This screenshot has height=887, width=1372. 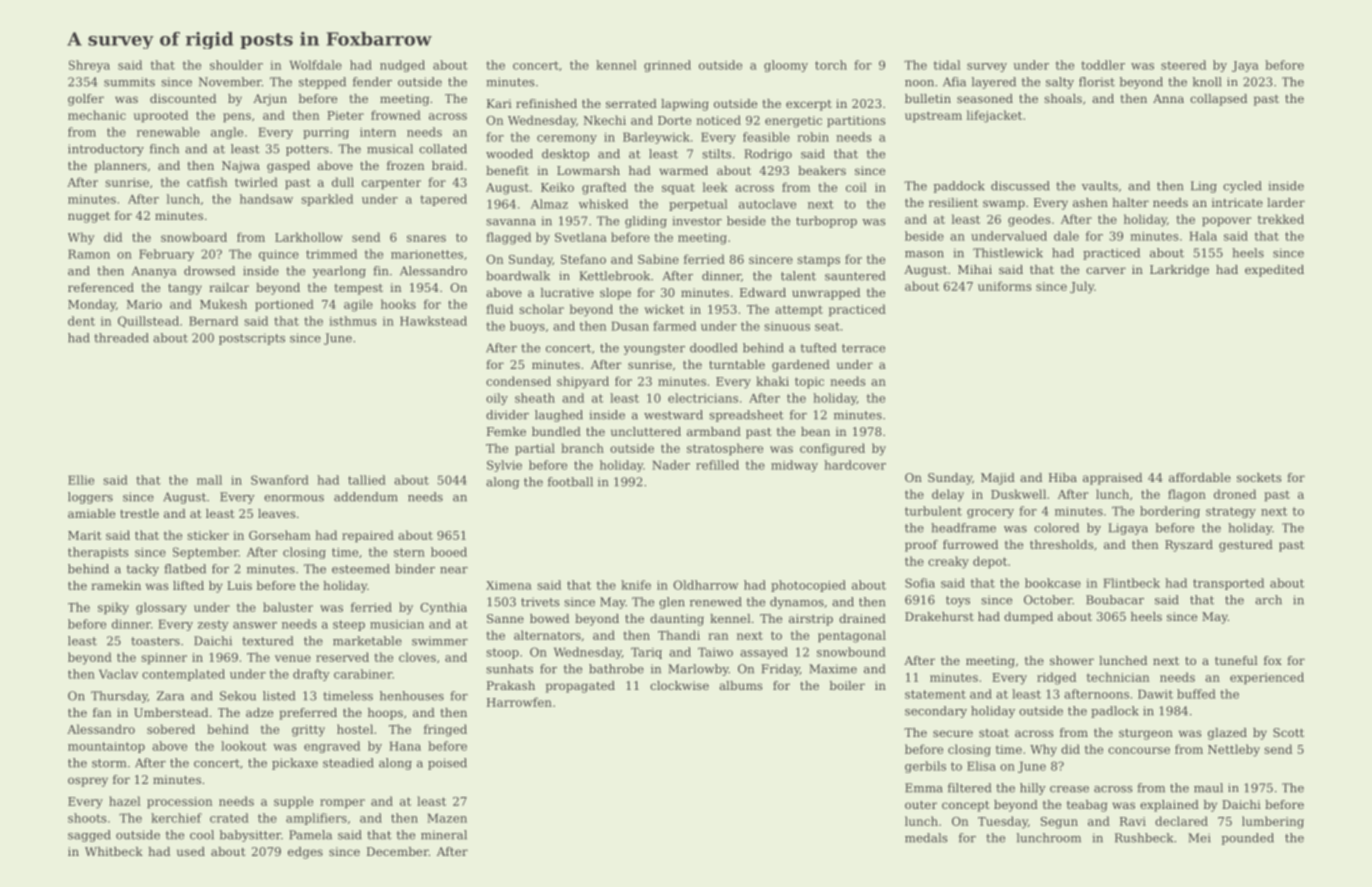 I want to click on mineral, so click(x=444, y=835).
